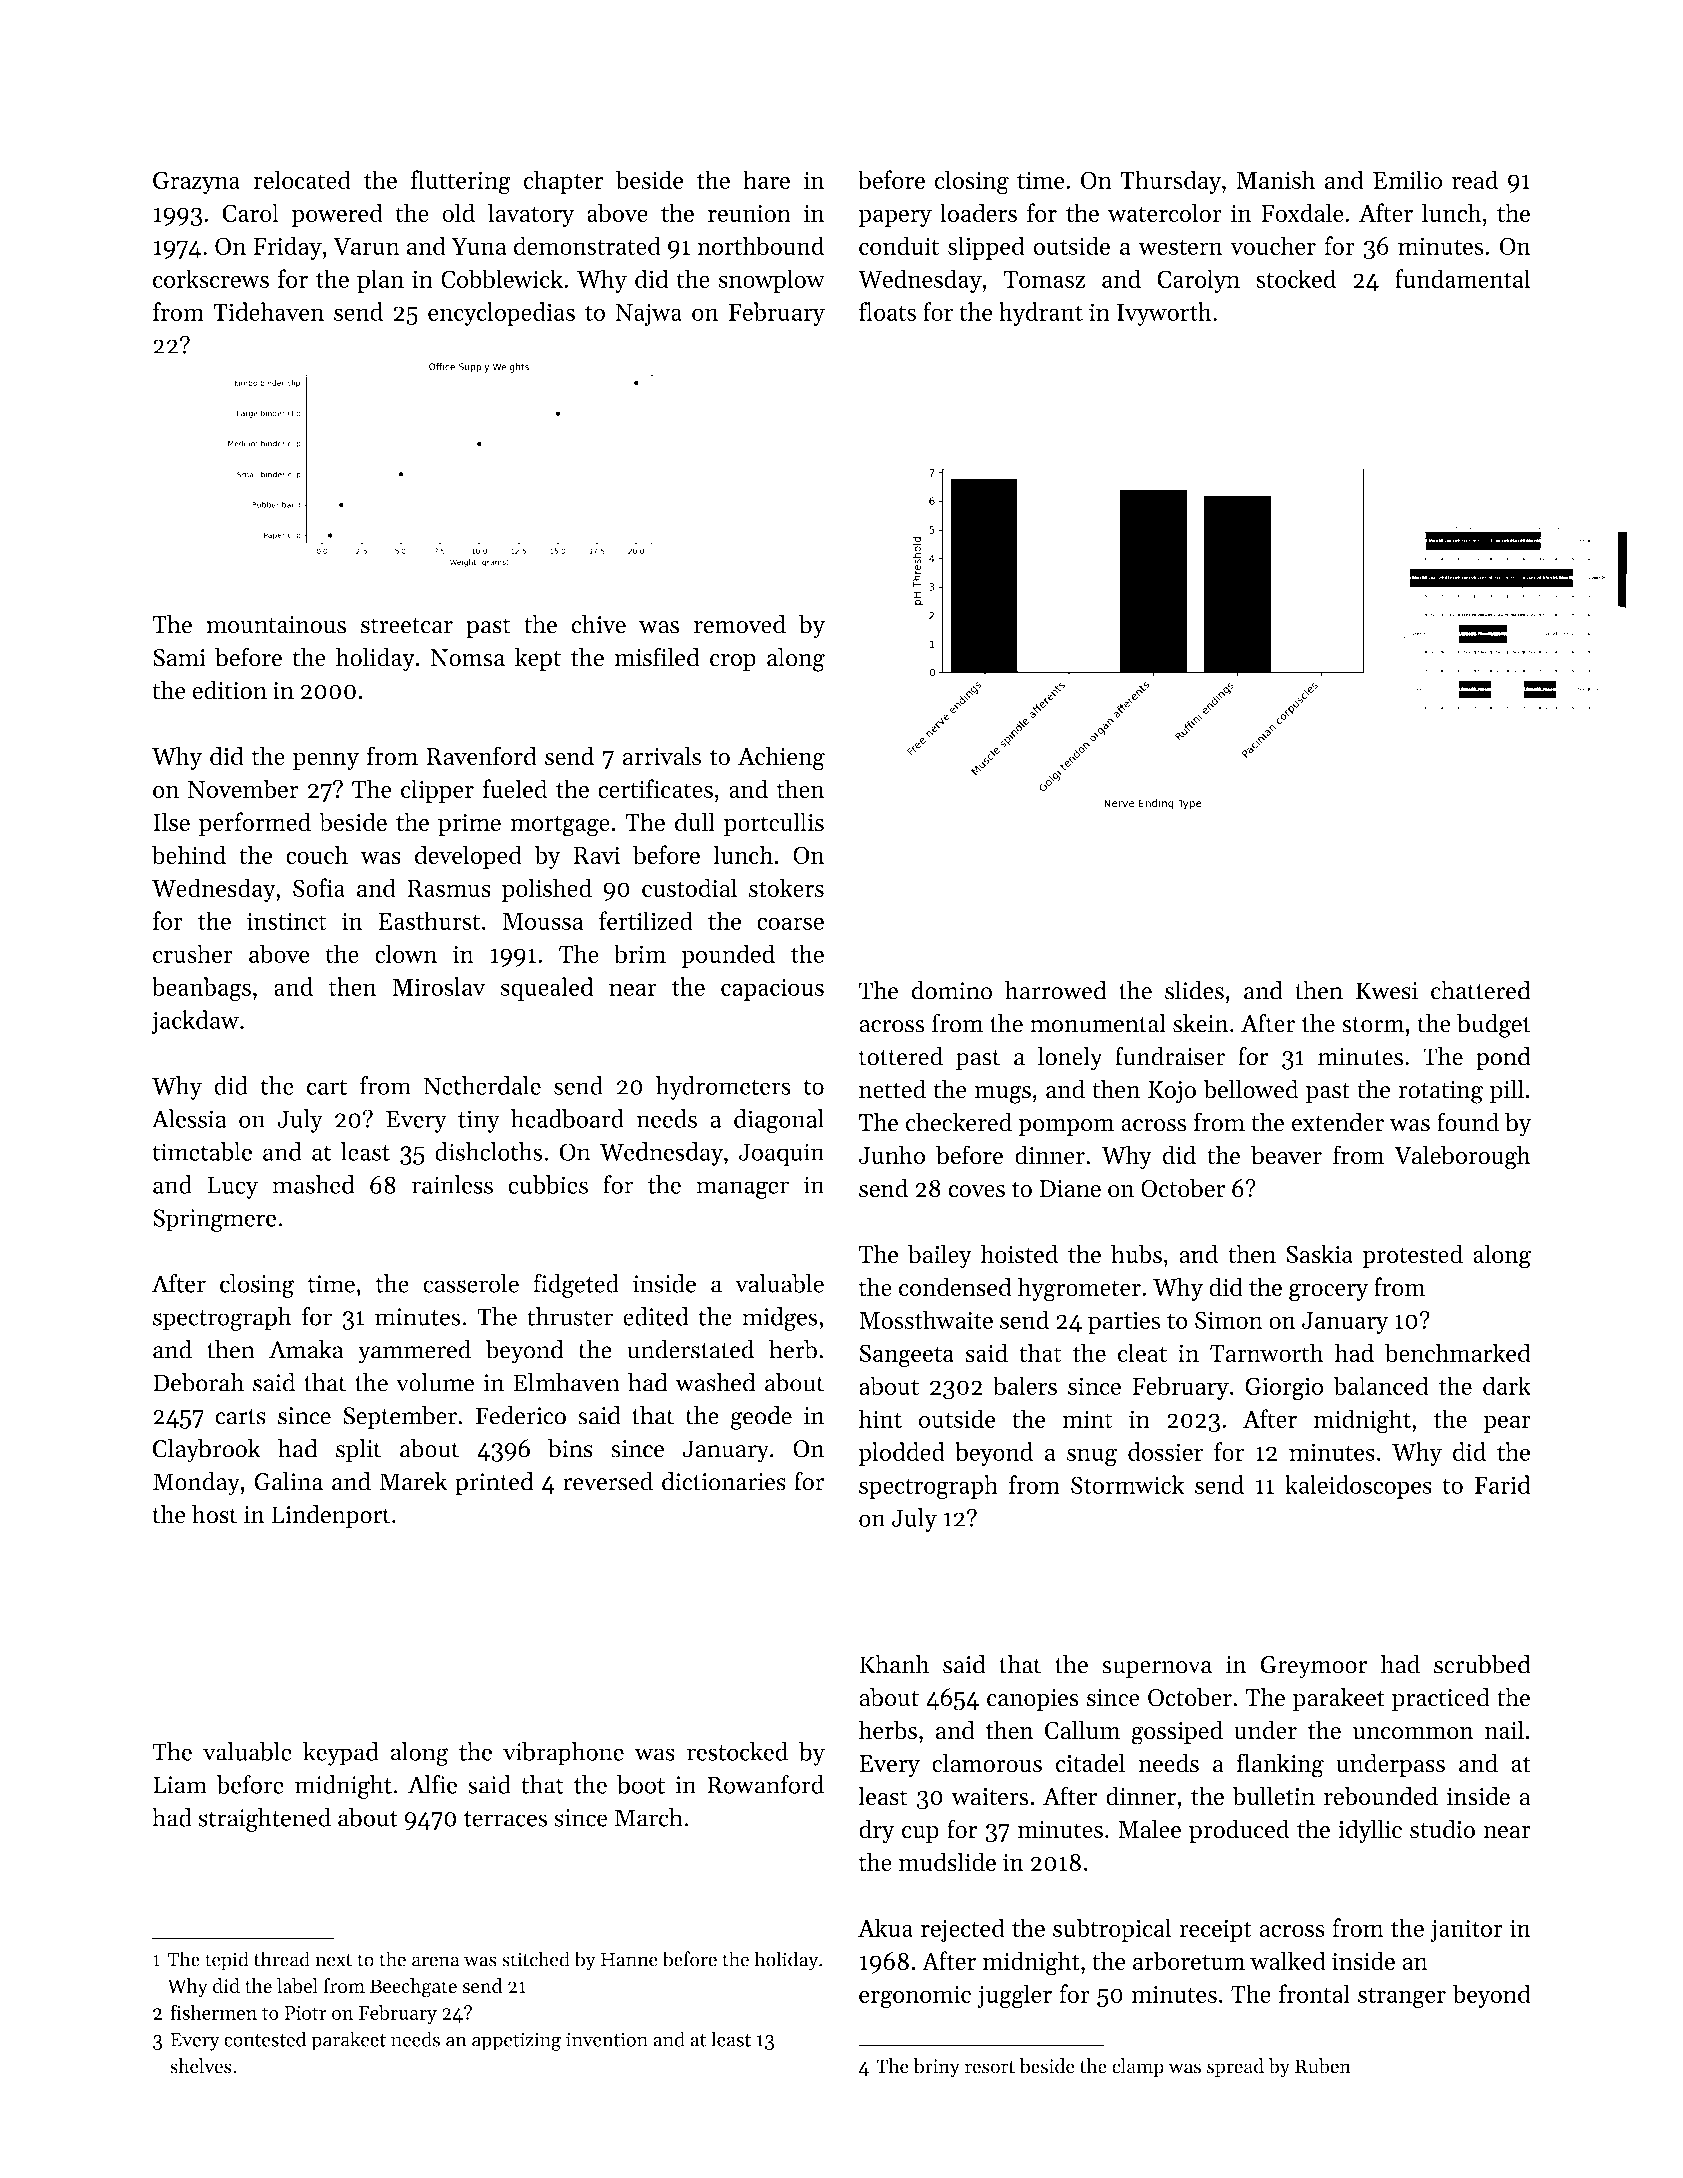 The height and width of the screenshot is (2178, 1683). I want to click on Ravenford, so click(481, 756).
